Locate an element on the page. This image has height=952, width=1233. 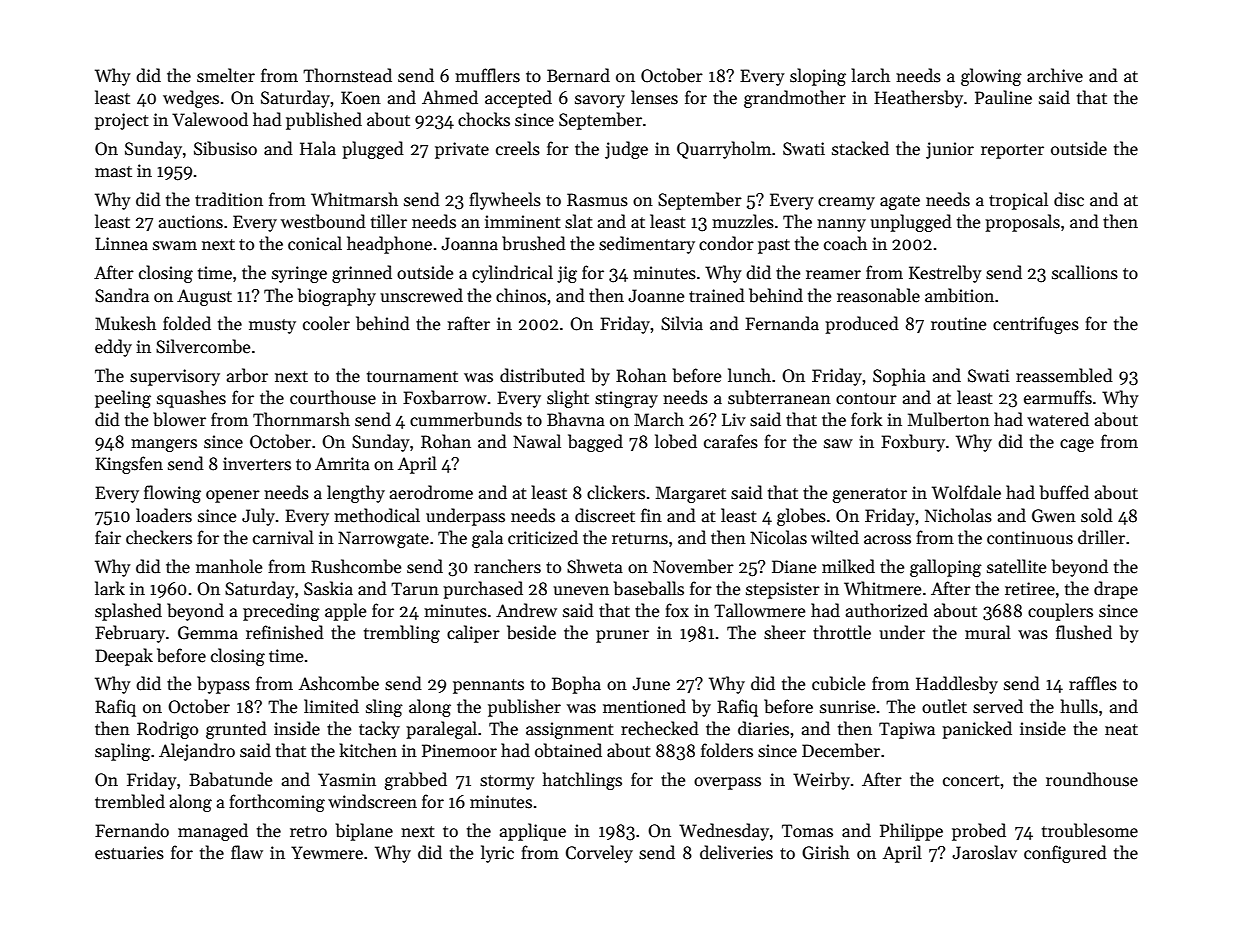
limited is located at coordinates (331, 706).
